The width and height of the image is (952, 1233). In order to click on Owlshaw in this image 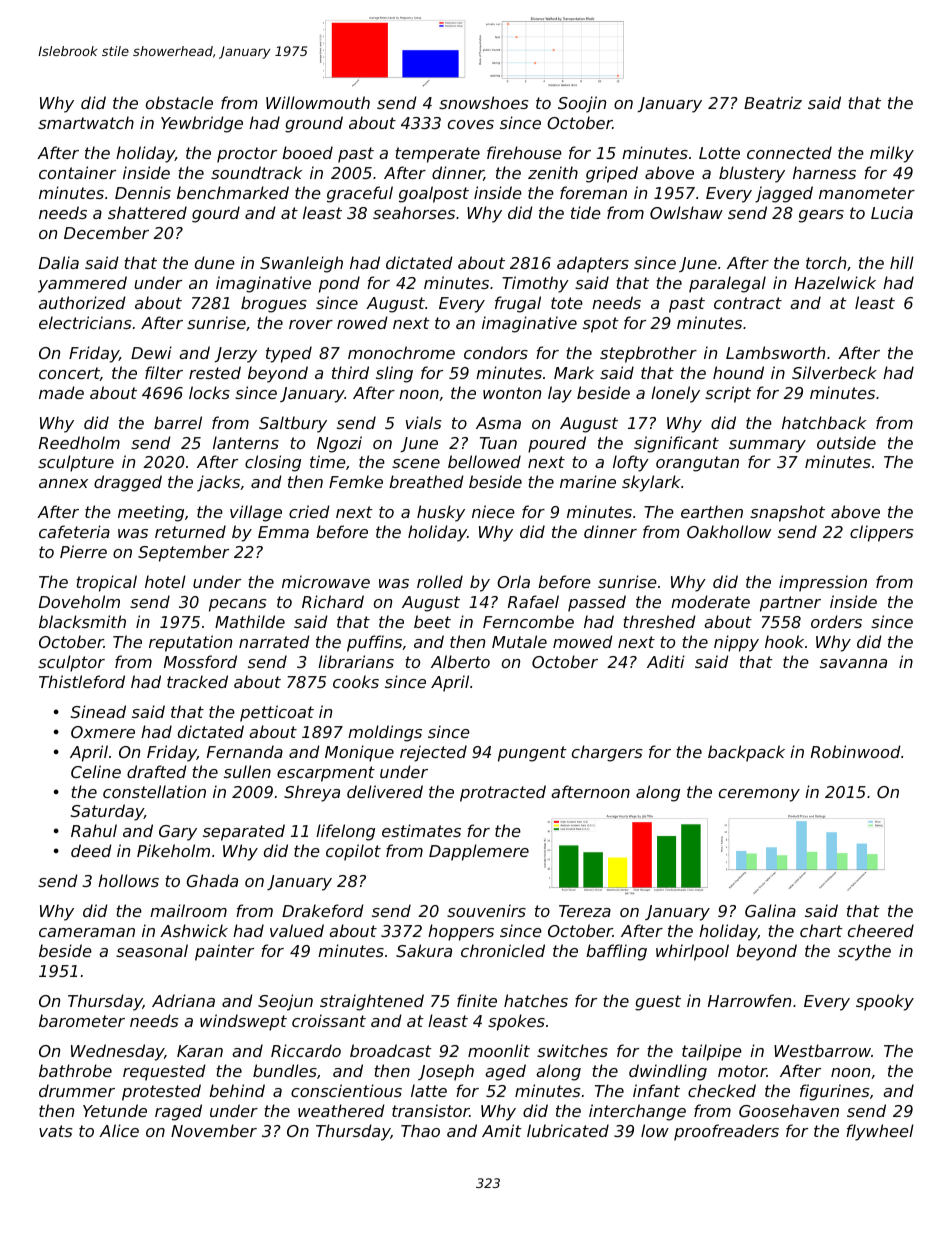, I will do `click(686, 212)`.
